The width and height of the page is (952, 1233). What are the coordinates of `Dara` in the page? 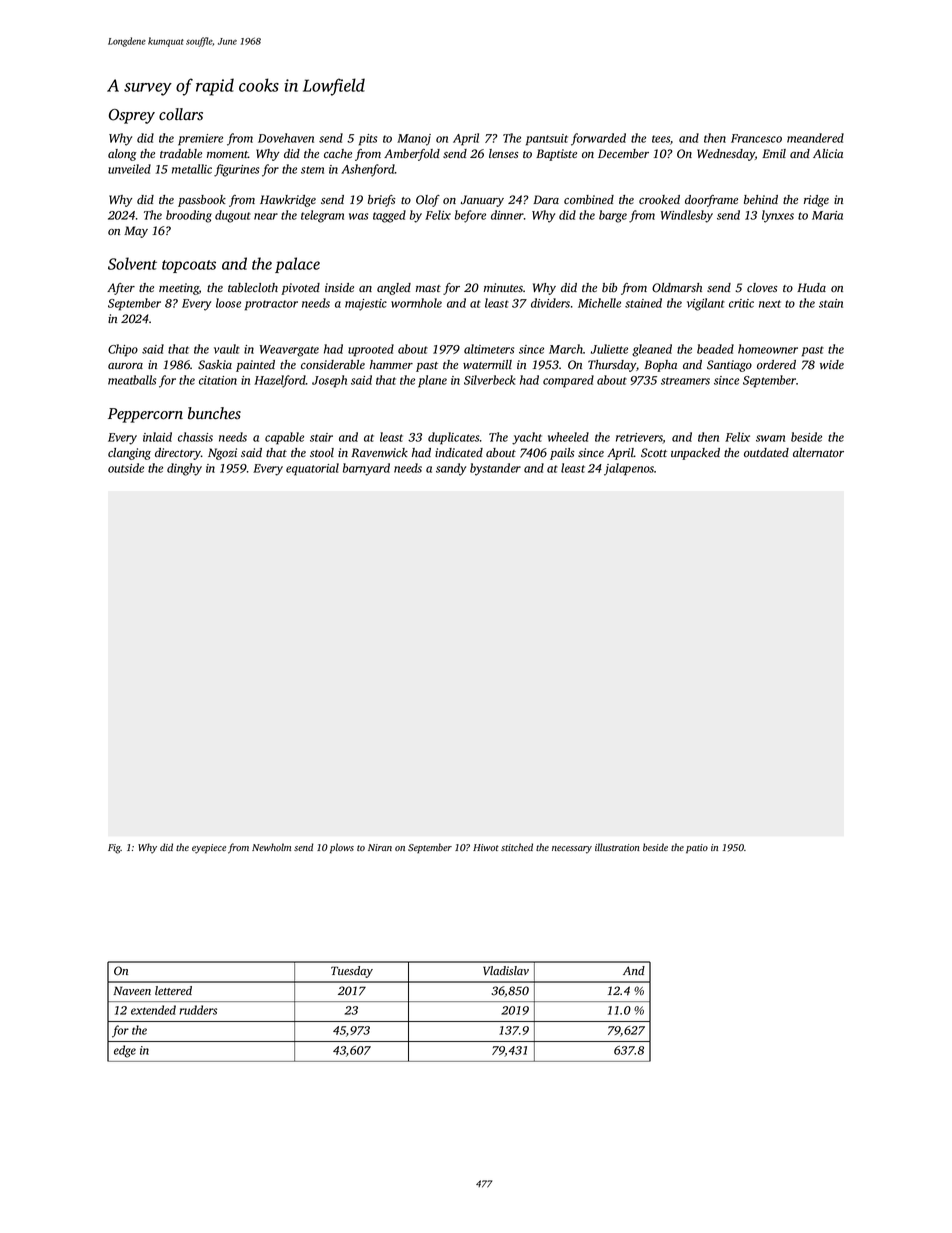 It's located at (546, 199).
